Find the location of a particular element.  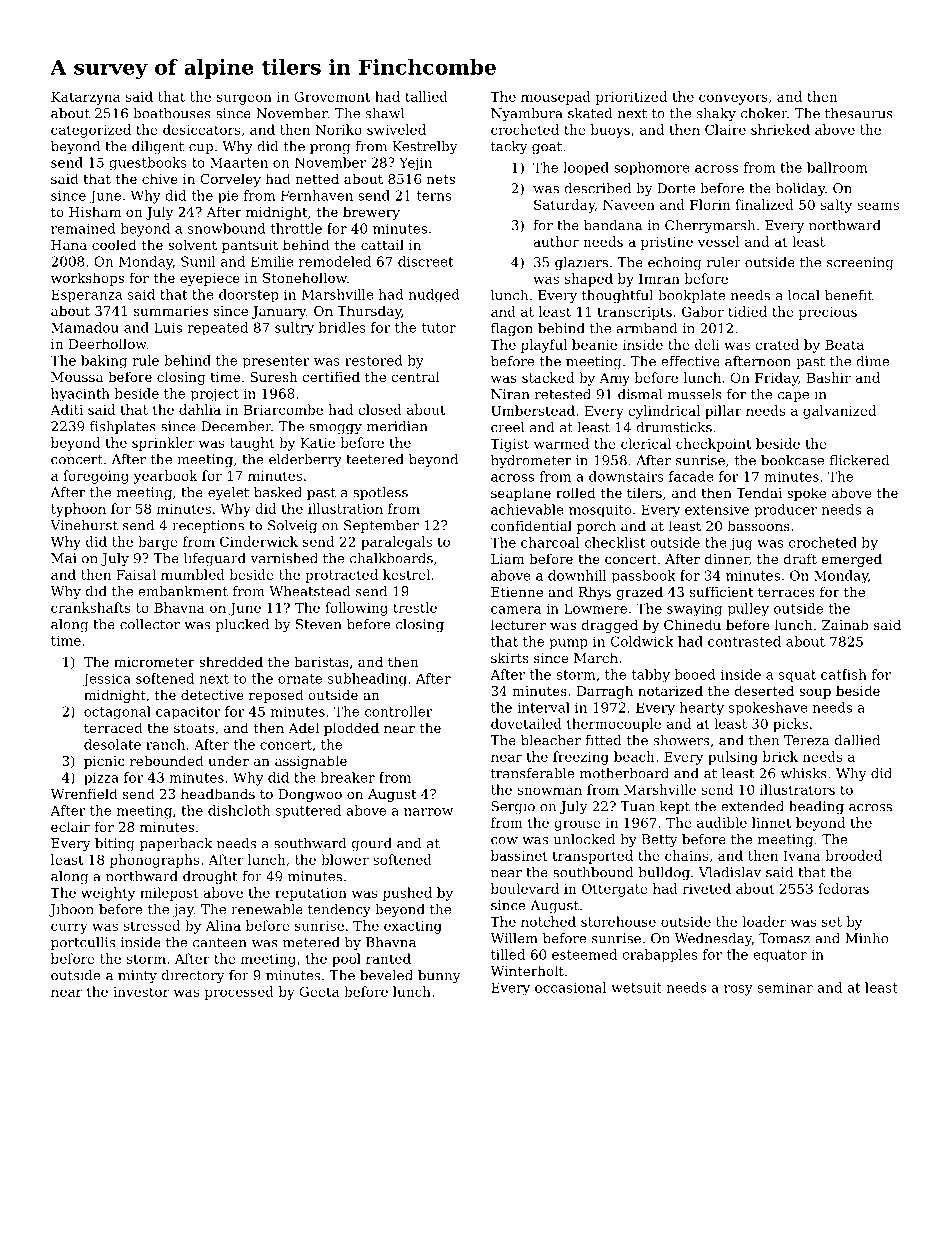

rosy is located at coordinates (738, 990).
